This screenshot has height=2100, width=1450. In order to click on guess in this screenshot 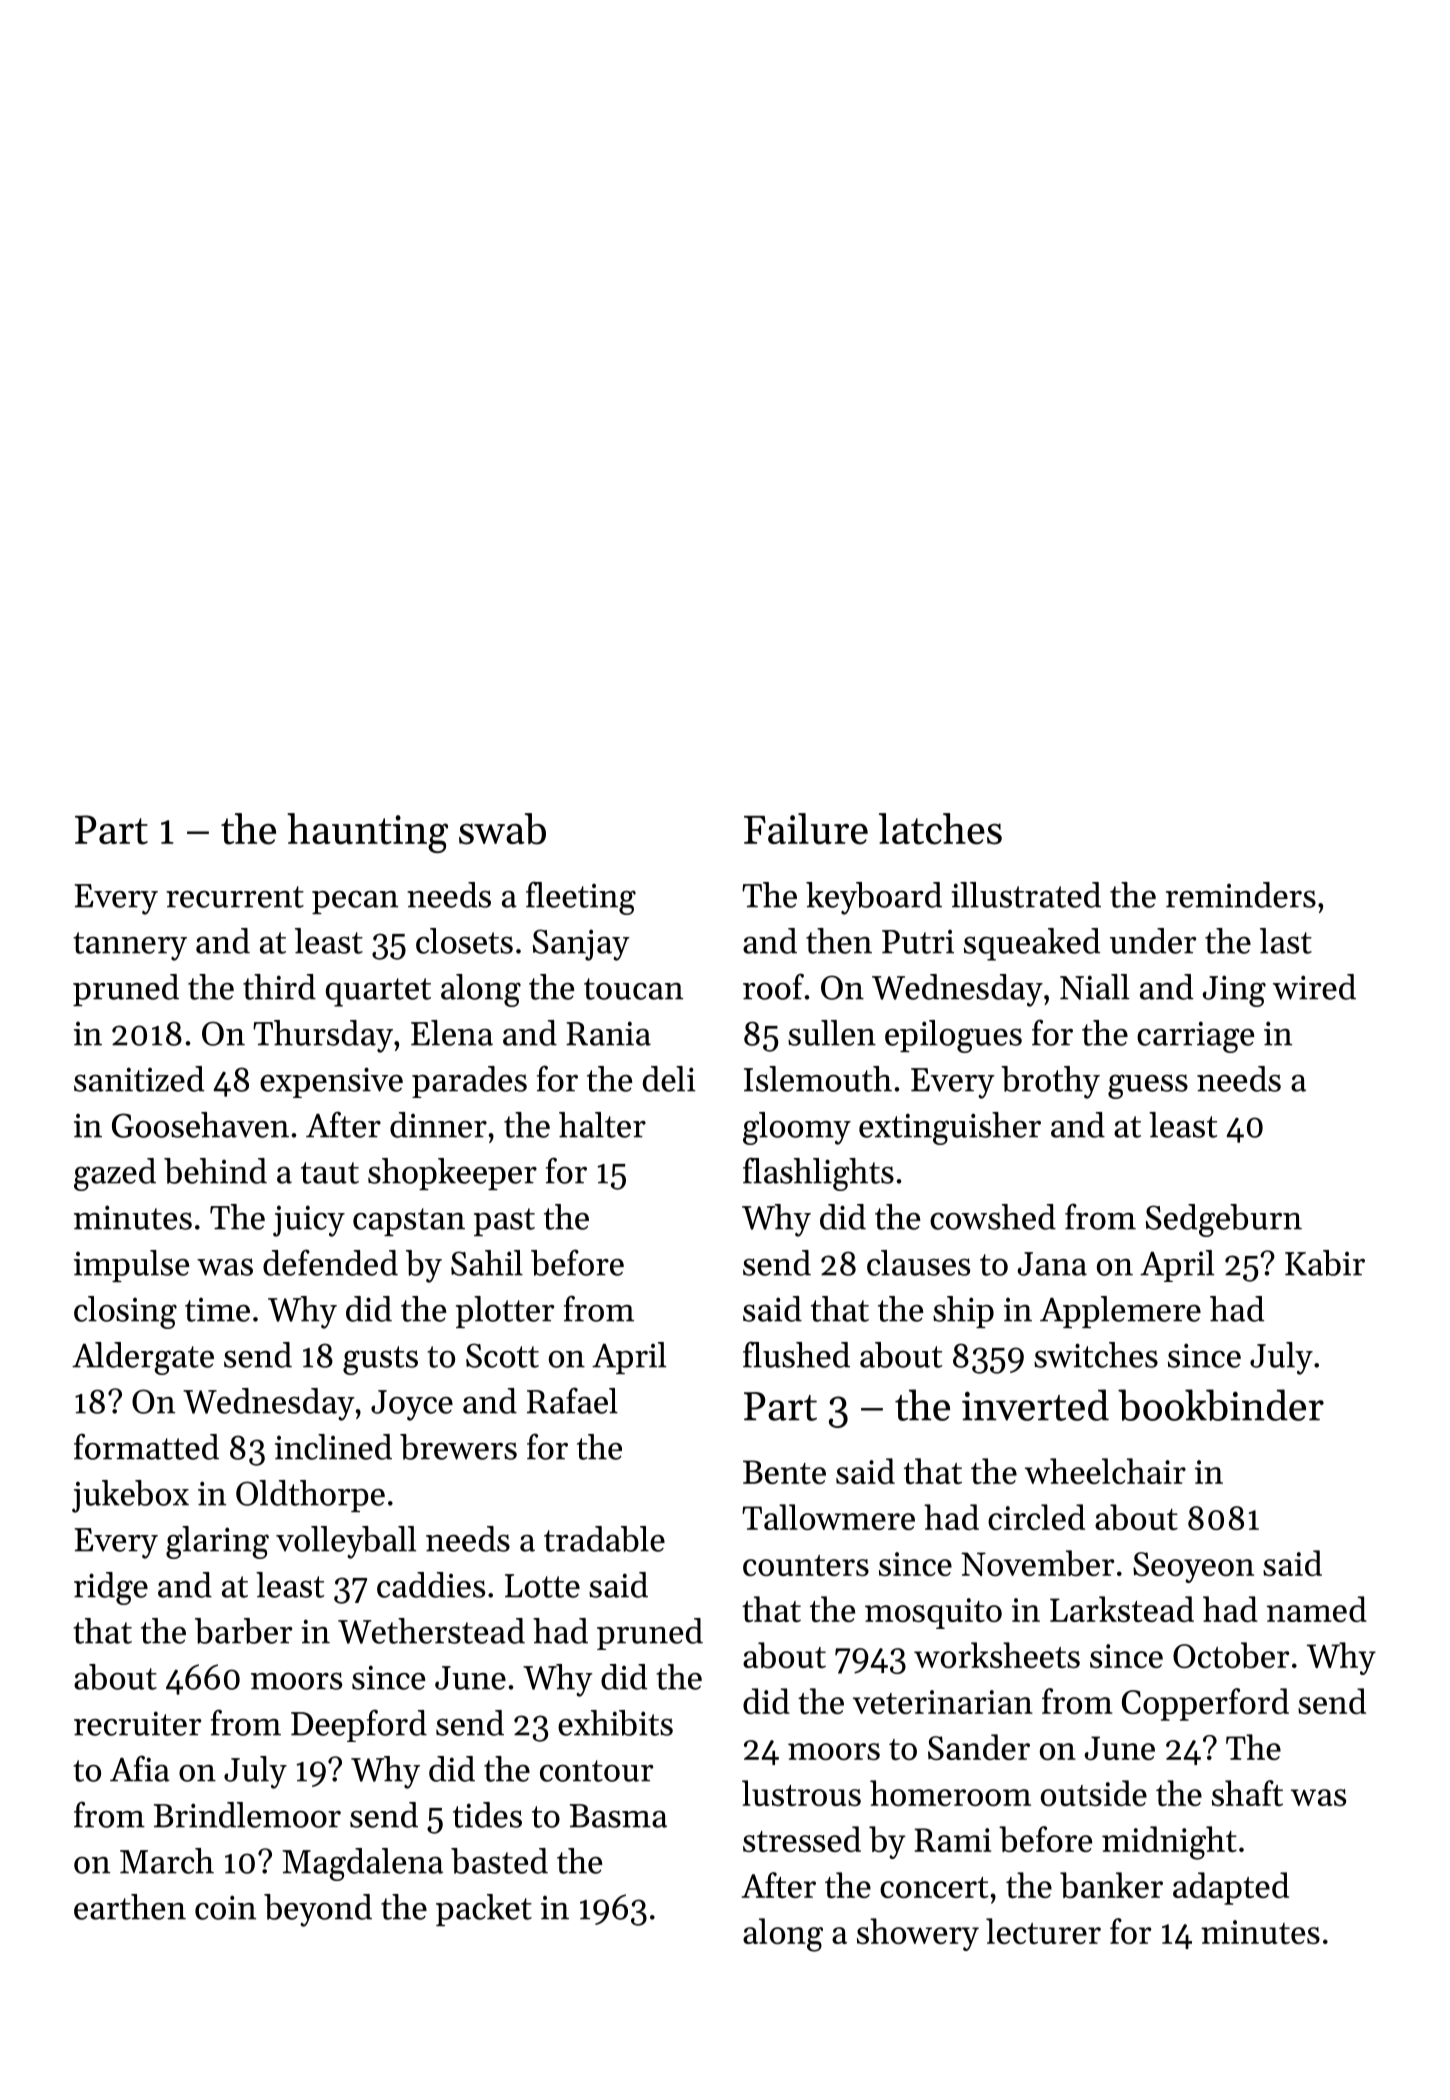, I will do `click(1148, 1086)`.
